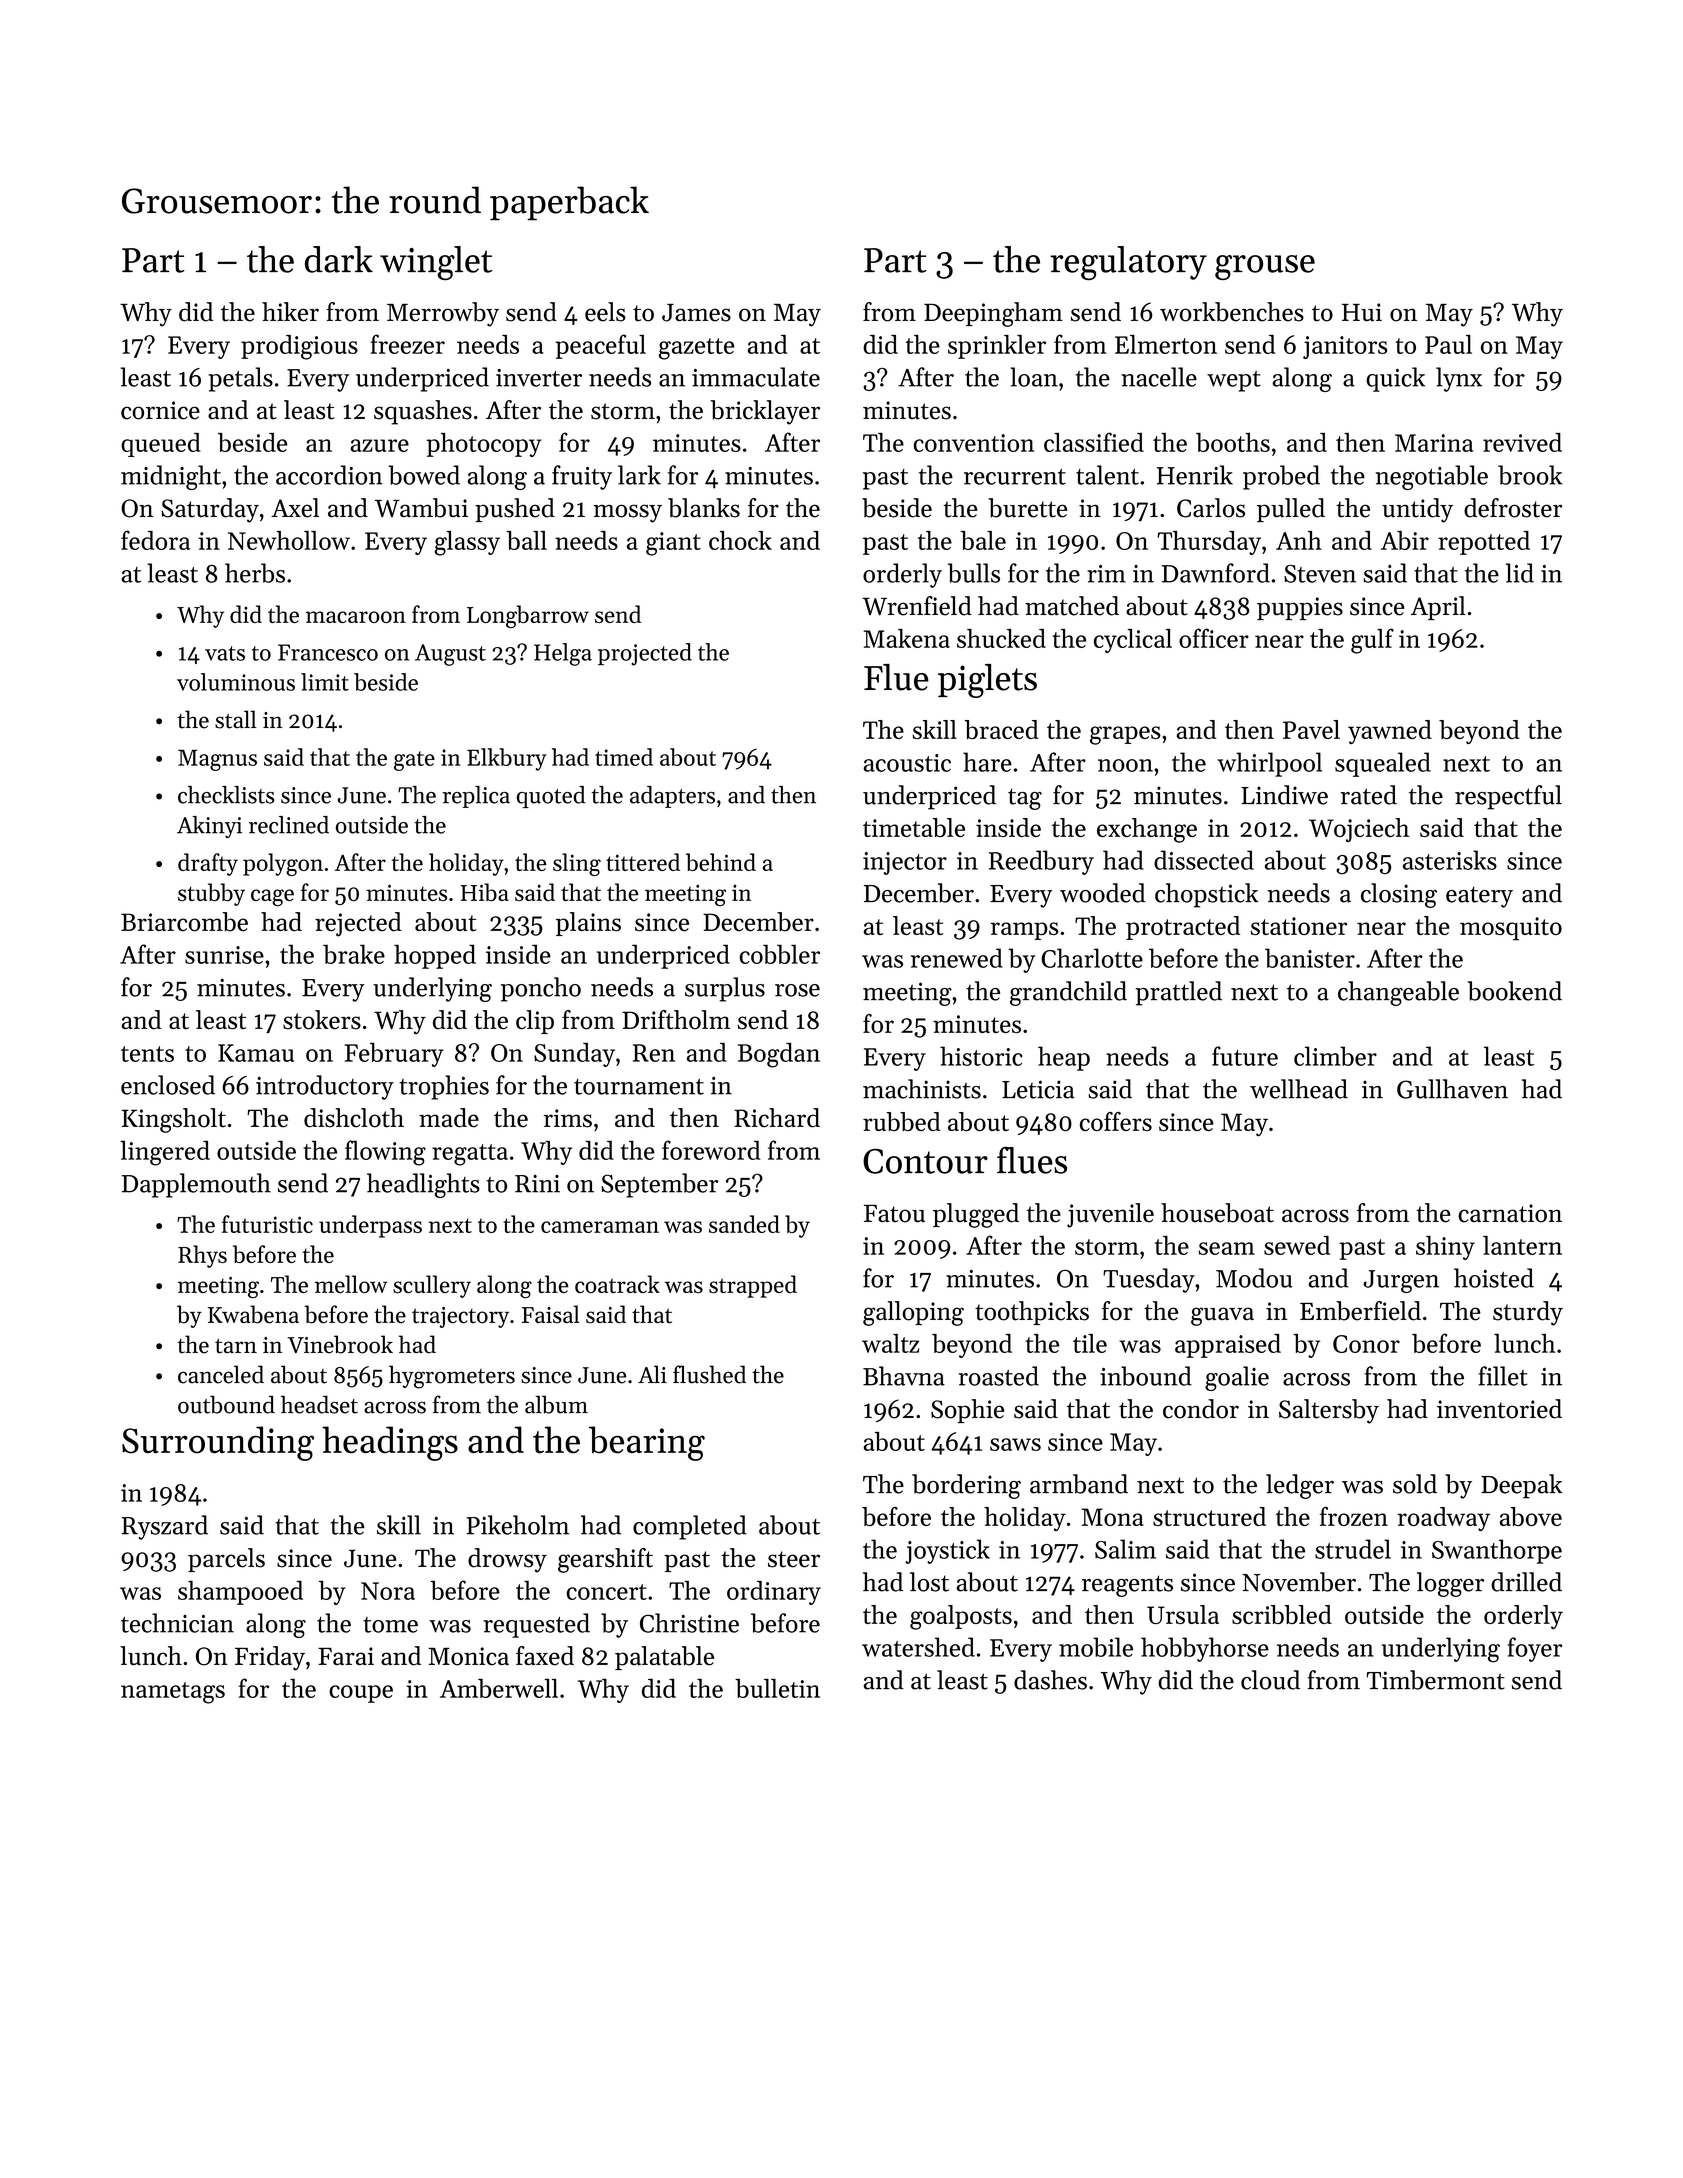 The width and height of the document is (1683, 2178). I want to click on chock, so click(740, 540).
